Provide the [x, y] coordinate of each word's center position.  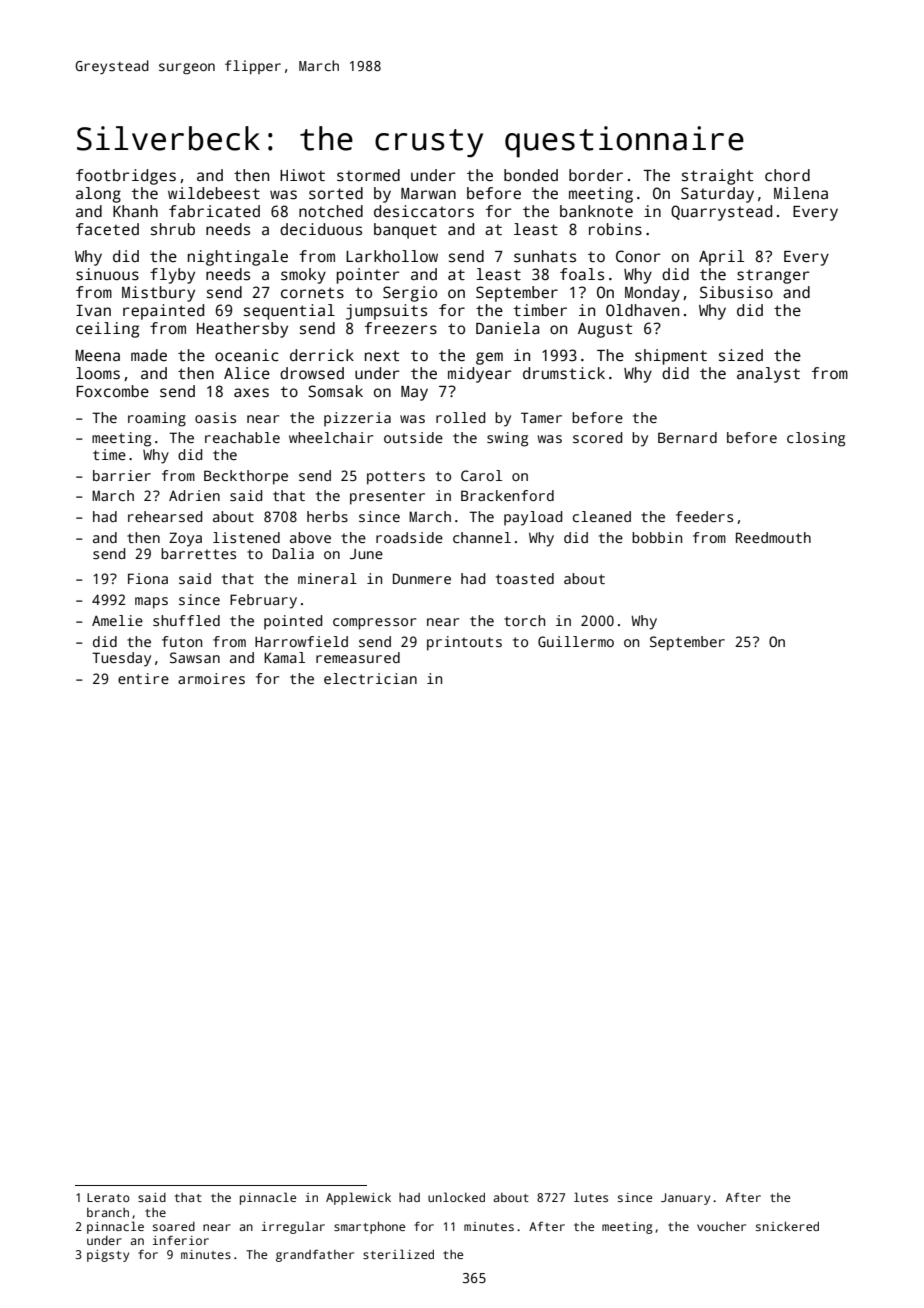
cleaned [602, 516]
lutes [591, 1197]
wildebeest [214, 193]
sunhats [545, 256]
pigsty [108, 1256]
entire [143, 678]
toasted [525, 578]
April [721, 258]
